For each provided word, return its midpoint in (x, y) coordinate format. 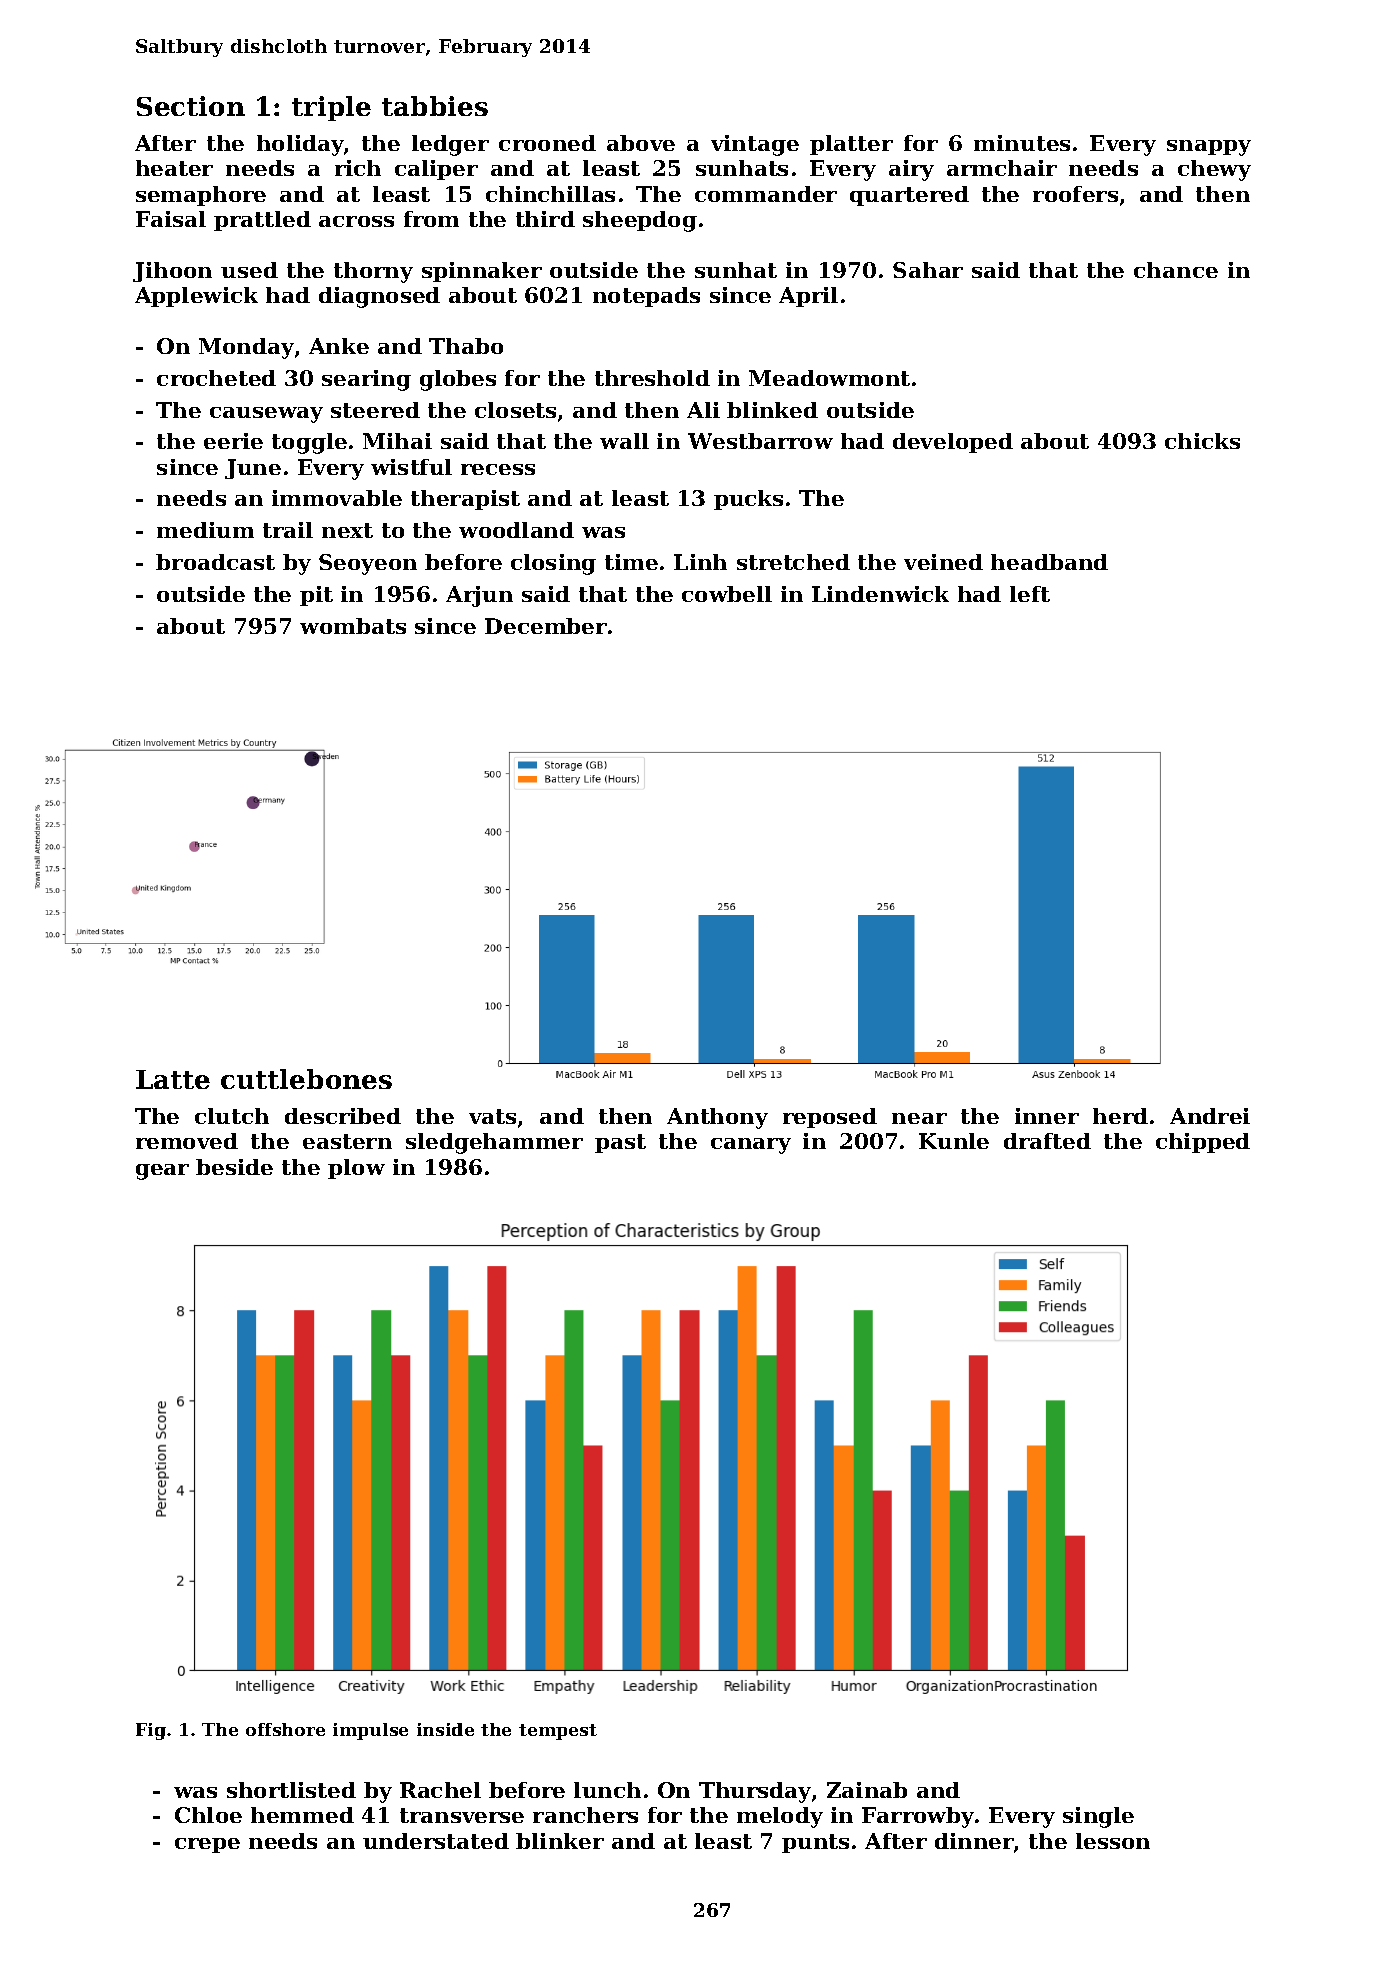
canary (751, 1146)
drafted (1047, 1141)
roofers (1075, 194)
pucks (748, 500)
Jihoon (172, 272)
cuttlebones (306, 1079)
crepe (207, 1845)
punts (815, 1843)
